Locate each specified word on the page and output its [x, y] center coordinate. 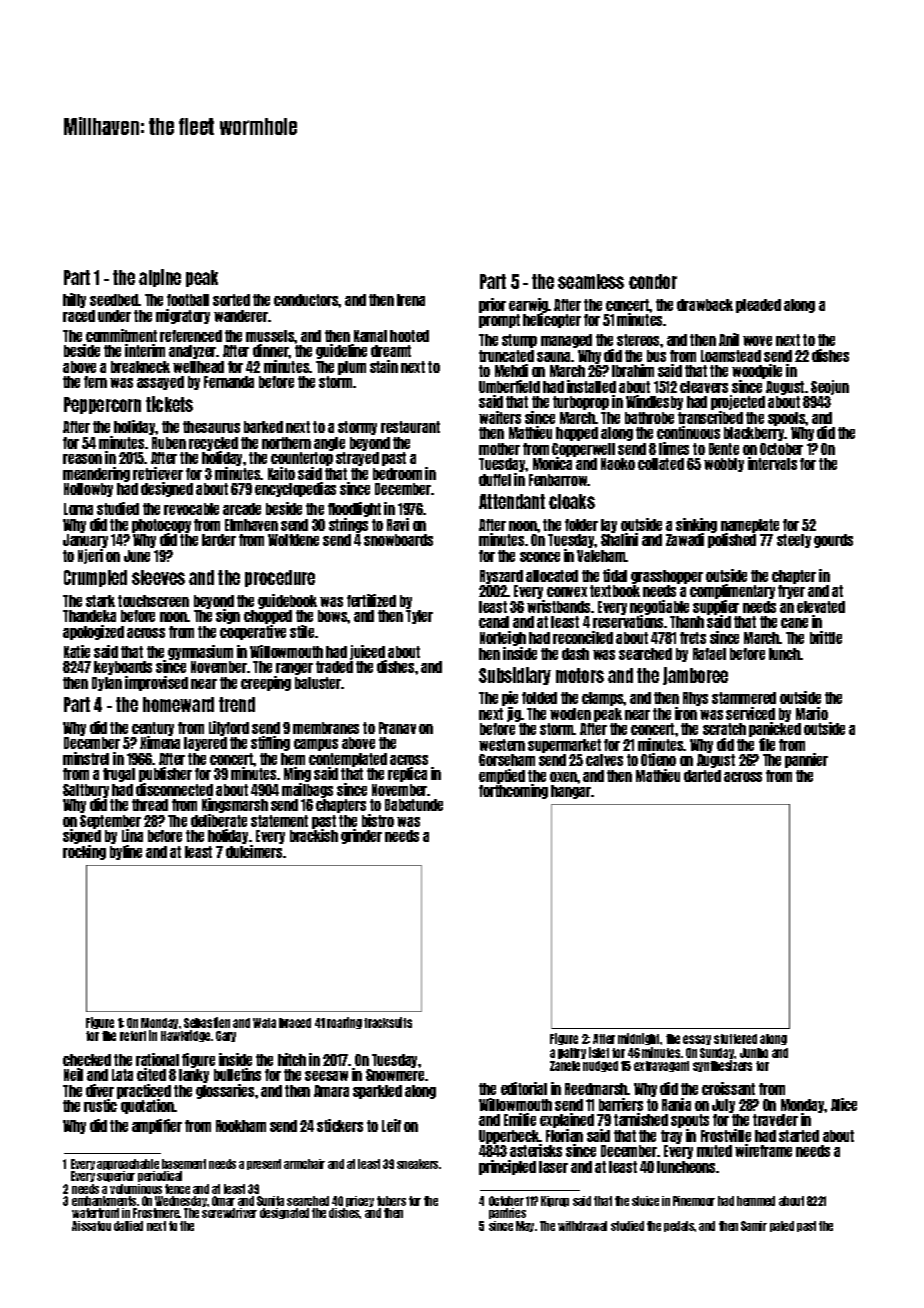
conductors [306, 300]
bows [333, 616]
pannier [806, 760]
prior [492, 305]
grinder [361, 836]
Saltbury [86, 791]
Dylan [107, 684]
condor [653, 281]
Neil [73, 1074]
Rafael [709, 654]
